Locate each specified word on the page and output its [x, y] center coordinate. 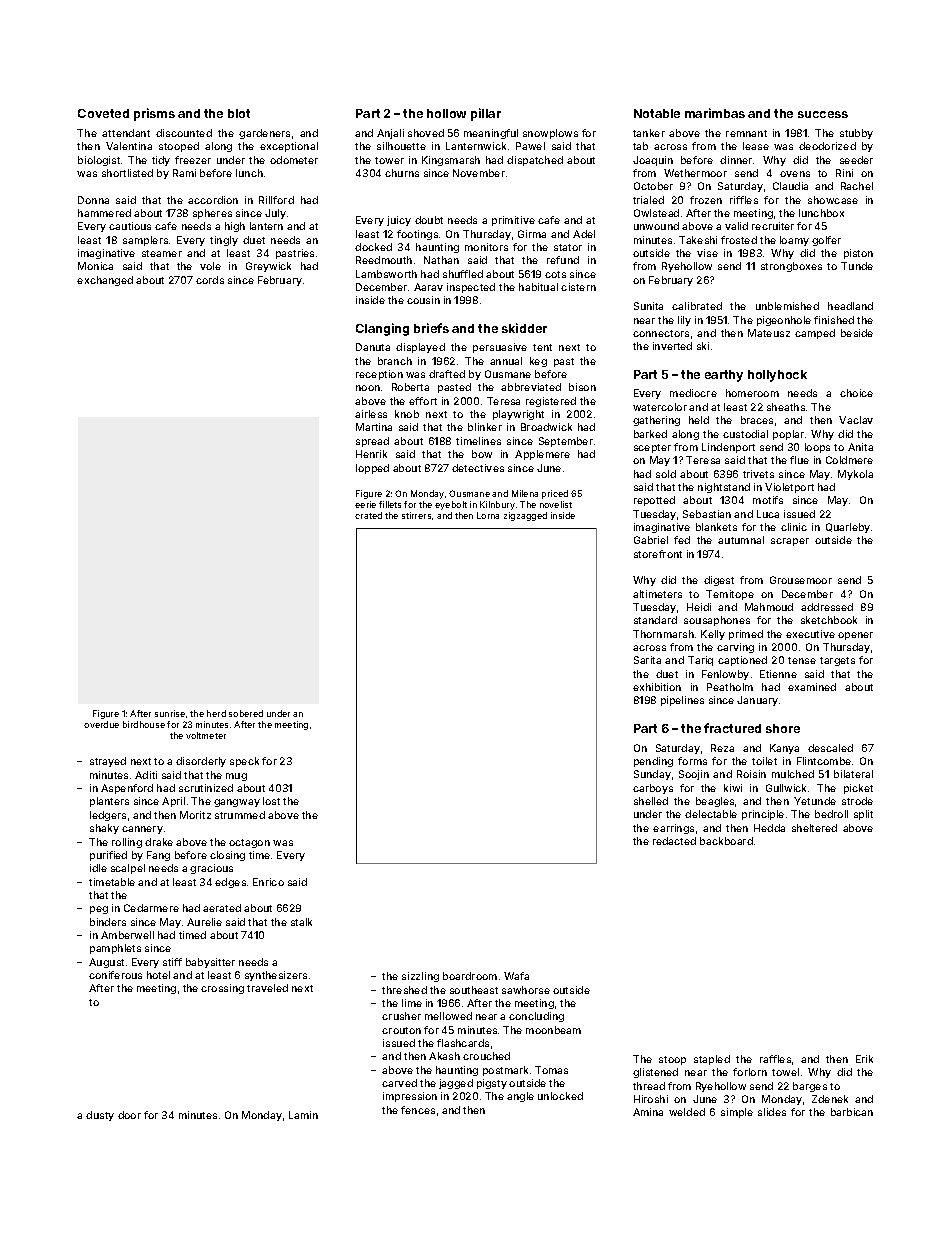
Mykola [855, 475]
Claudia [790, 186]
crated [368, 515]
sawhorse [526, 990]
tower [389, 160]
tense [802, 660]
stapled [712, 1060]
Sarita [647, 660]
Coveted [103, 113]
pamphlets [115, 949]
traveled [267, 988]
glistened [655, 1073]
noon [368, 388]
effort [423, 401]
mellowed [448, 1016]
